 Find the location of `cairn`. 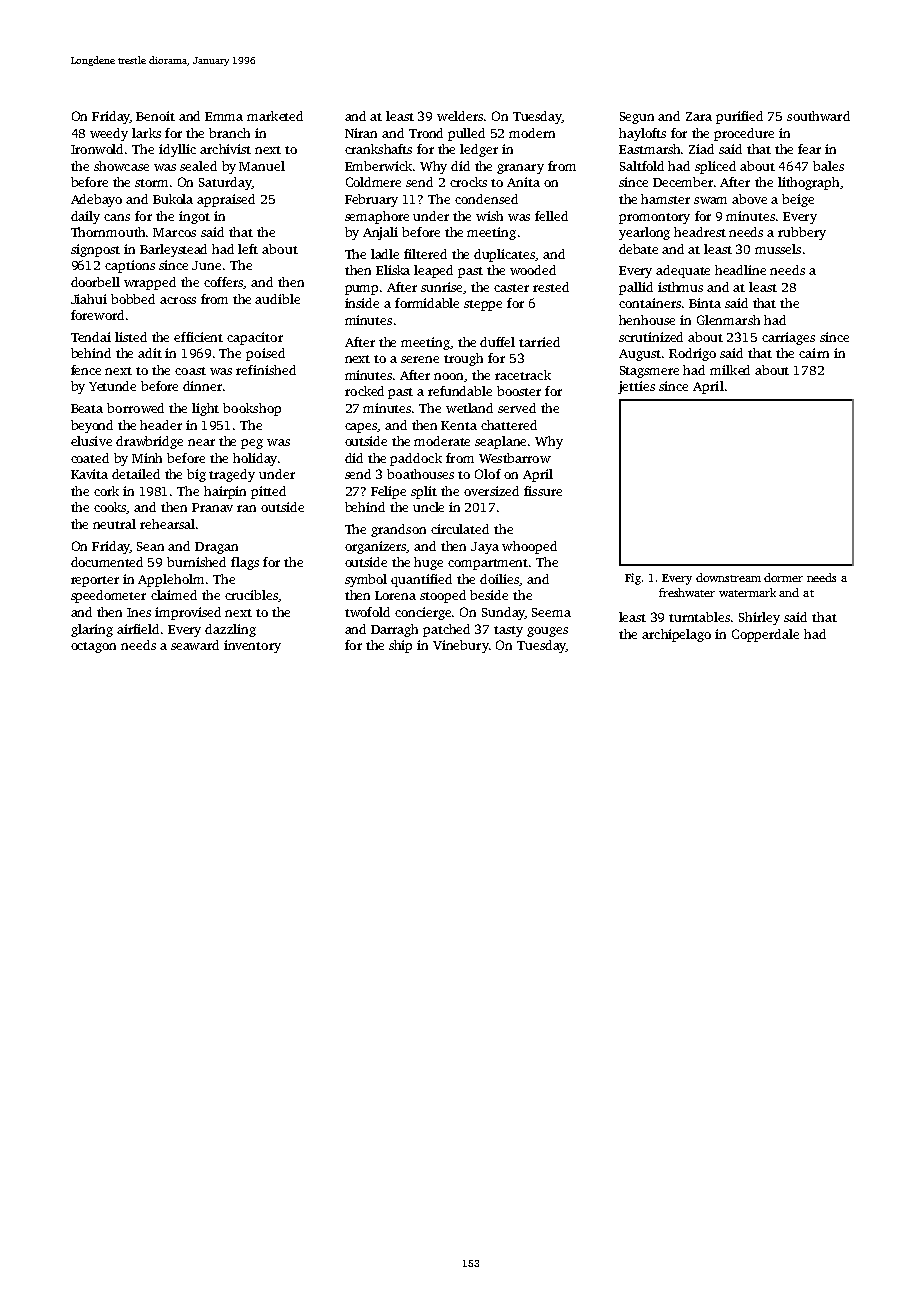

cairn is located at coordinates (814, 353).
